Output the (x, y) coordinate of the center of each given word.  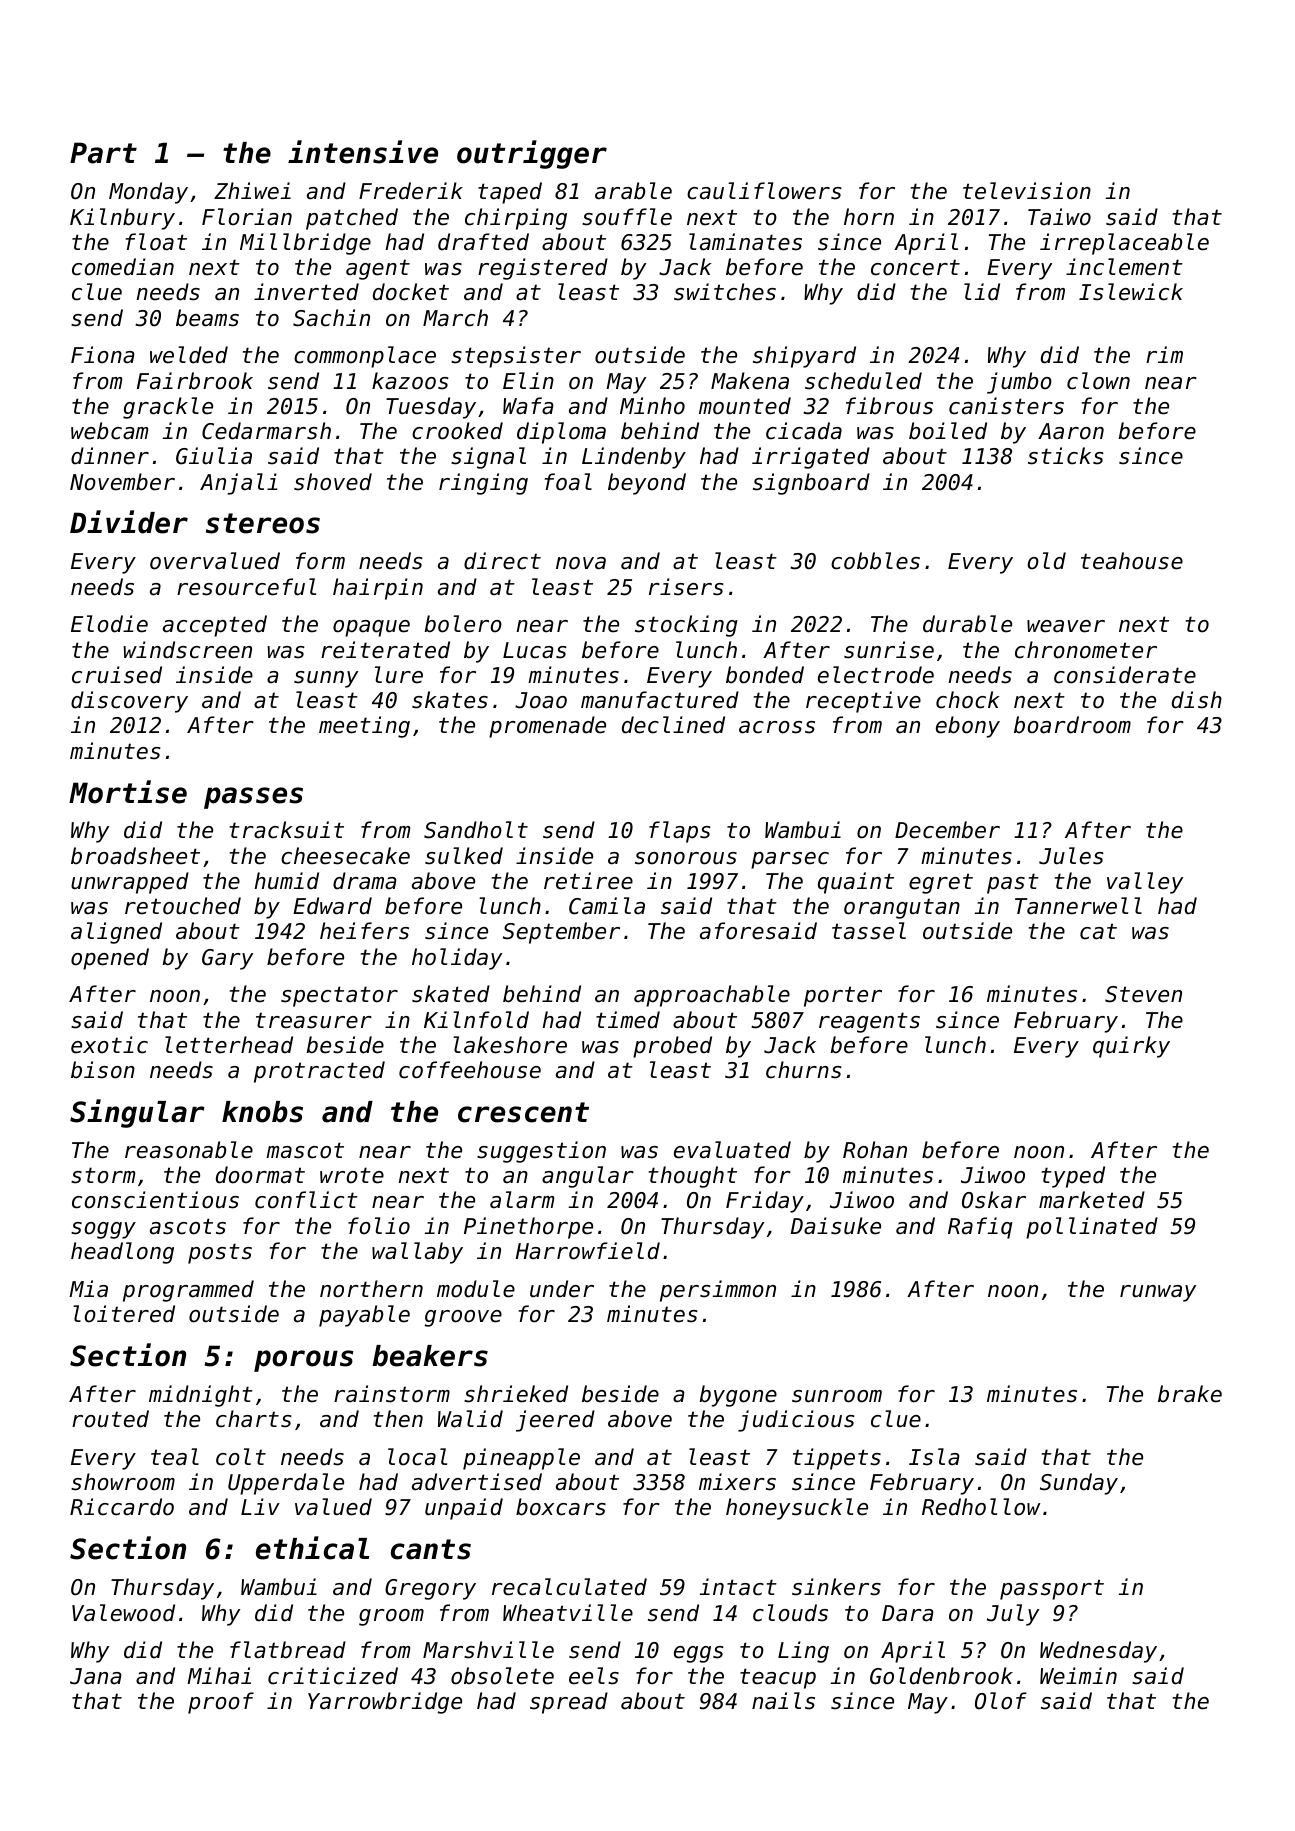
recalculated (569, 1587)
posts (220, 1253)
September (561, 933)
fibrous (889, 406)
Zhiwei (252, 191)
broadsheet (135, 856)
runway (1158, 1293)
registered (543, 269)
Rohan (875, 1150)
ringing (483, 484)
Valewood (123, 1613)
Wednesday (1098, 1652)
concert (915, 267)
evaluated (732, 1150)
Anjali (238, 484)
